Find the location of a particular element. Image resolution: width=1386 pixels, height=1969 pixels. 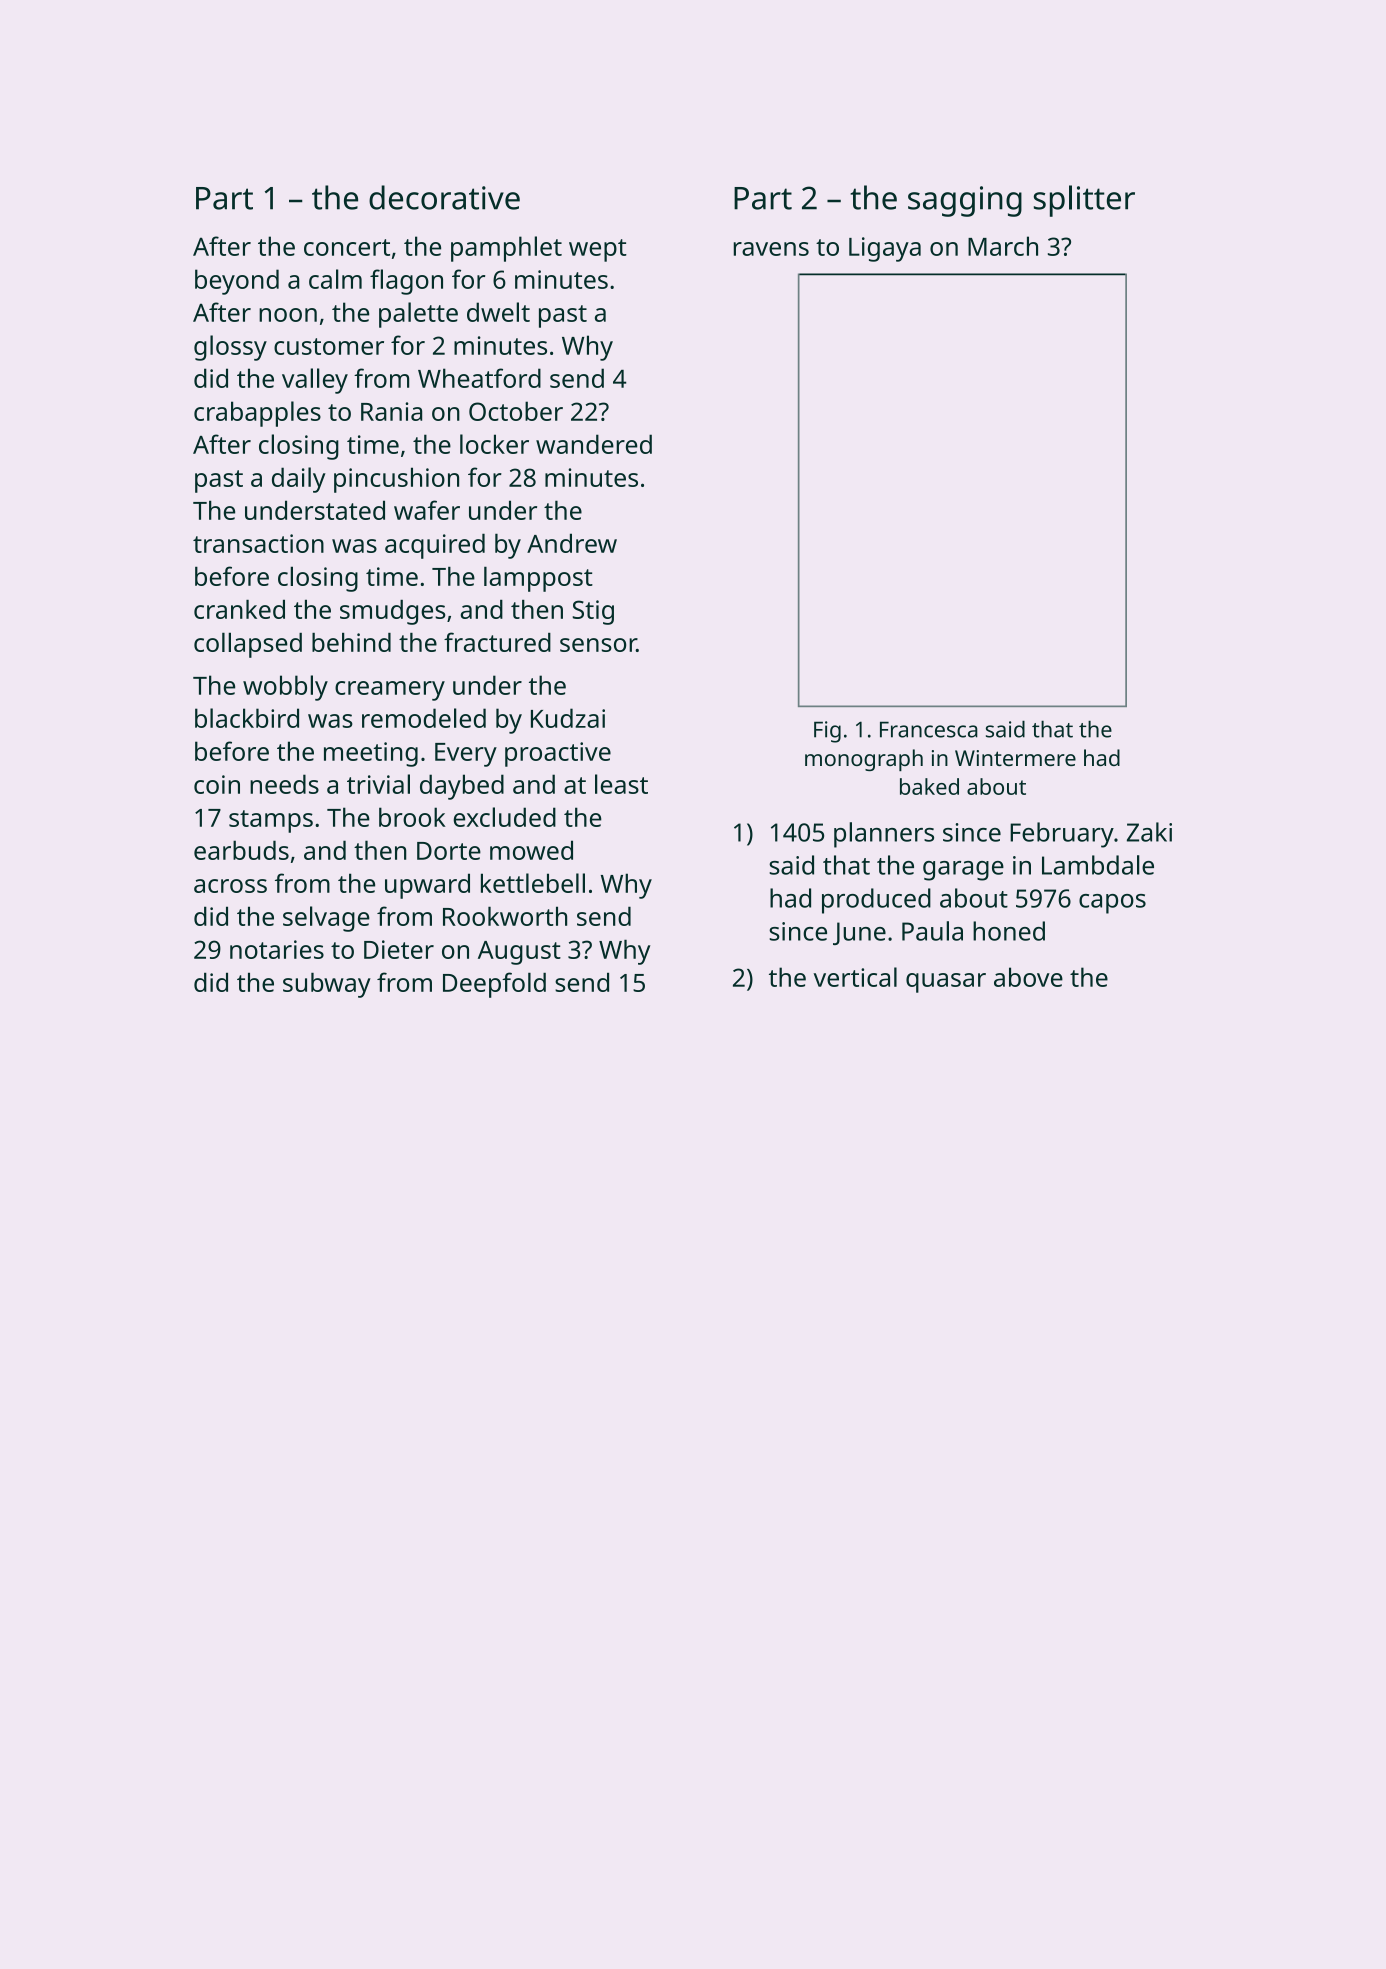

Deepfold is located at coordinates (494, 985).
